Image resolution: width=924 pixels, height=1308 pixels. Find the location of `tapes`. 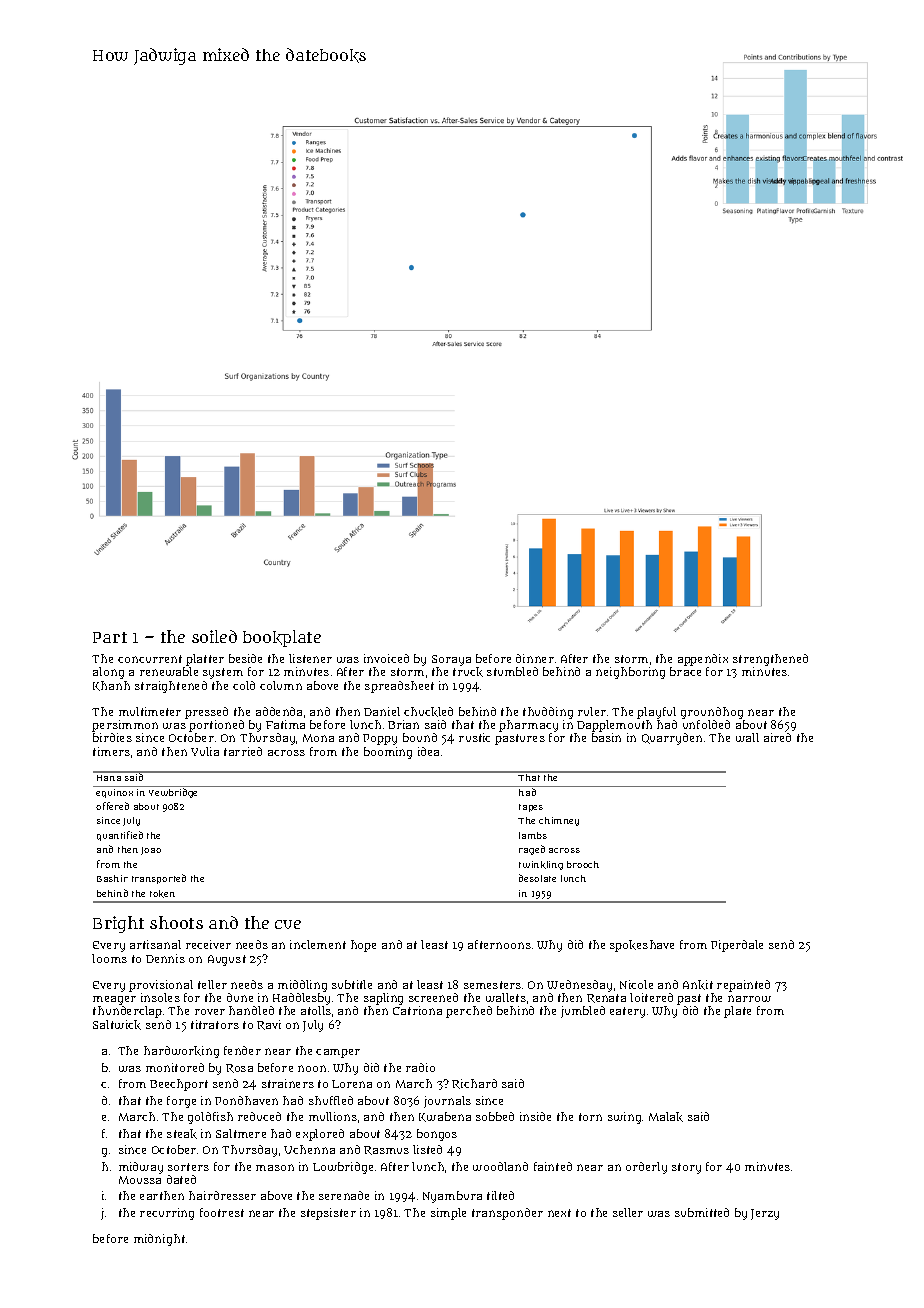

tapes is located at coordinates (531, 808).
